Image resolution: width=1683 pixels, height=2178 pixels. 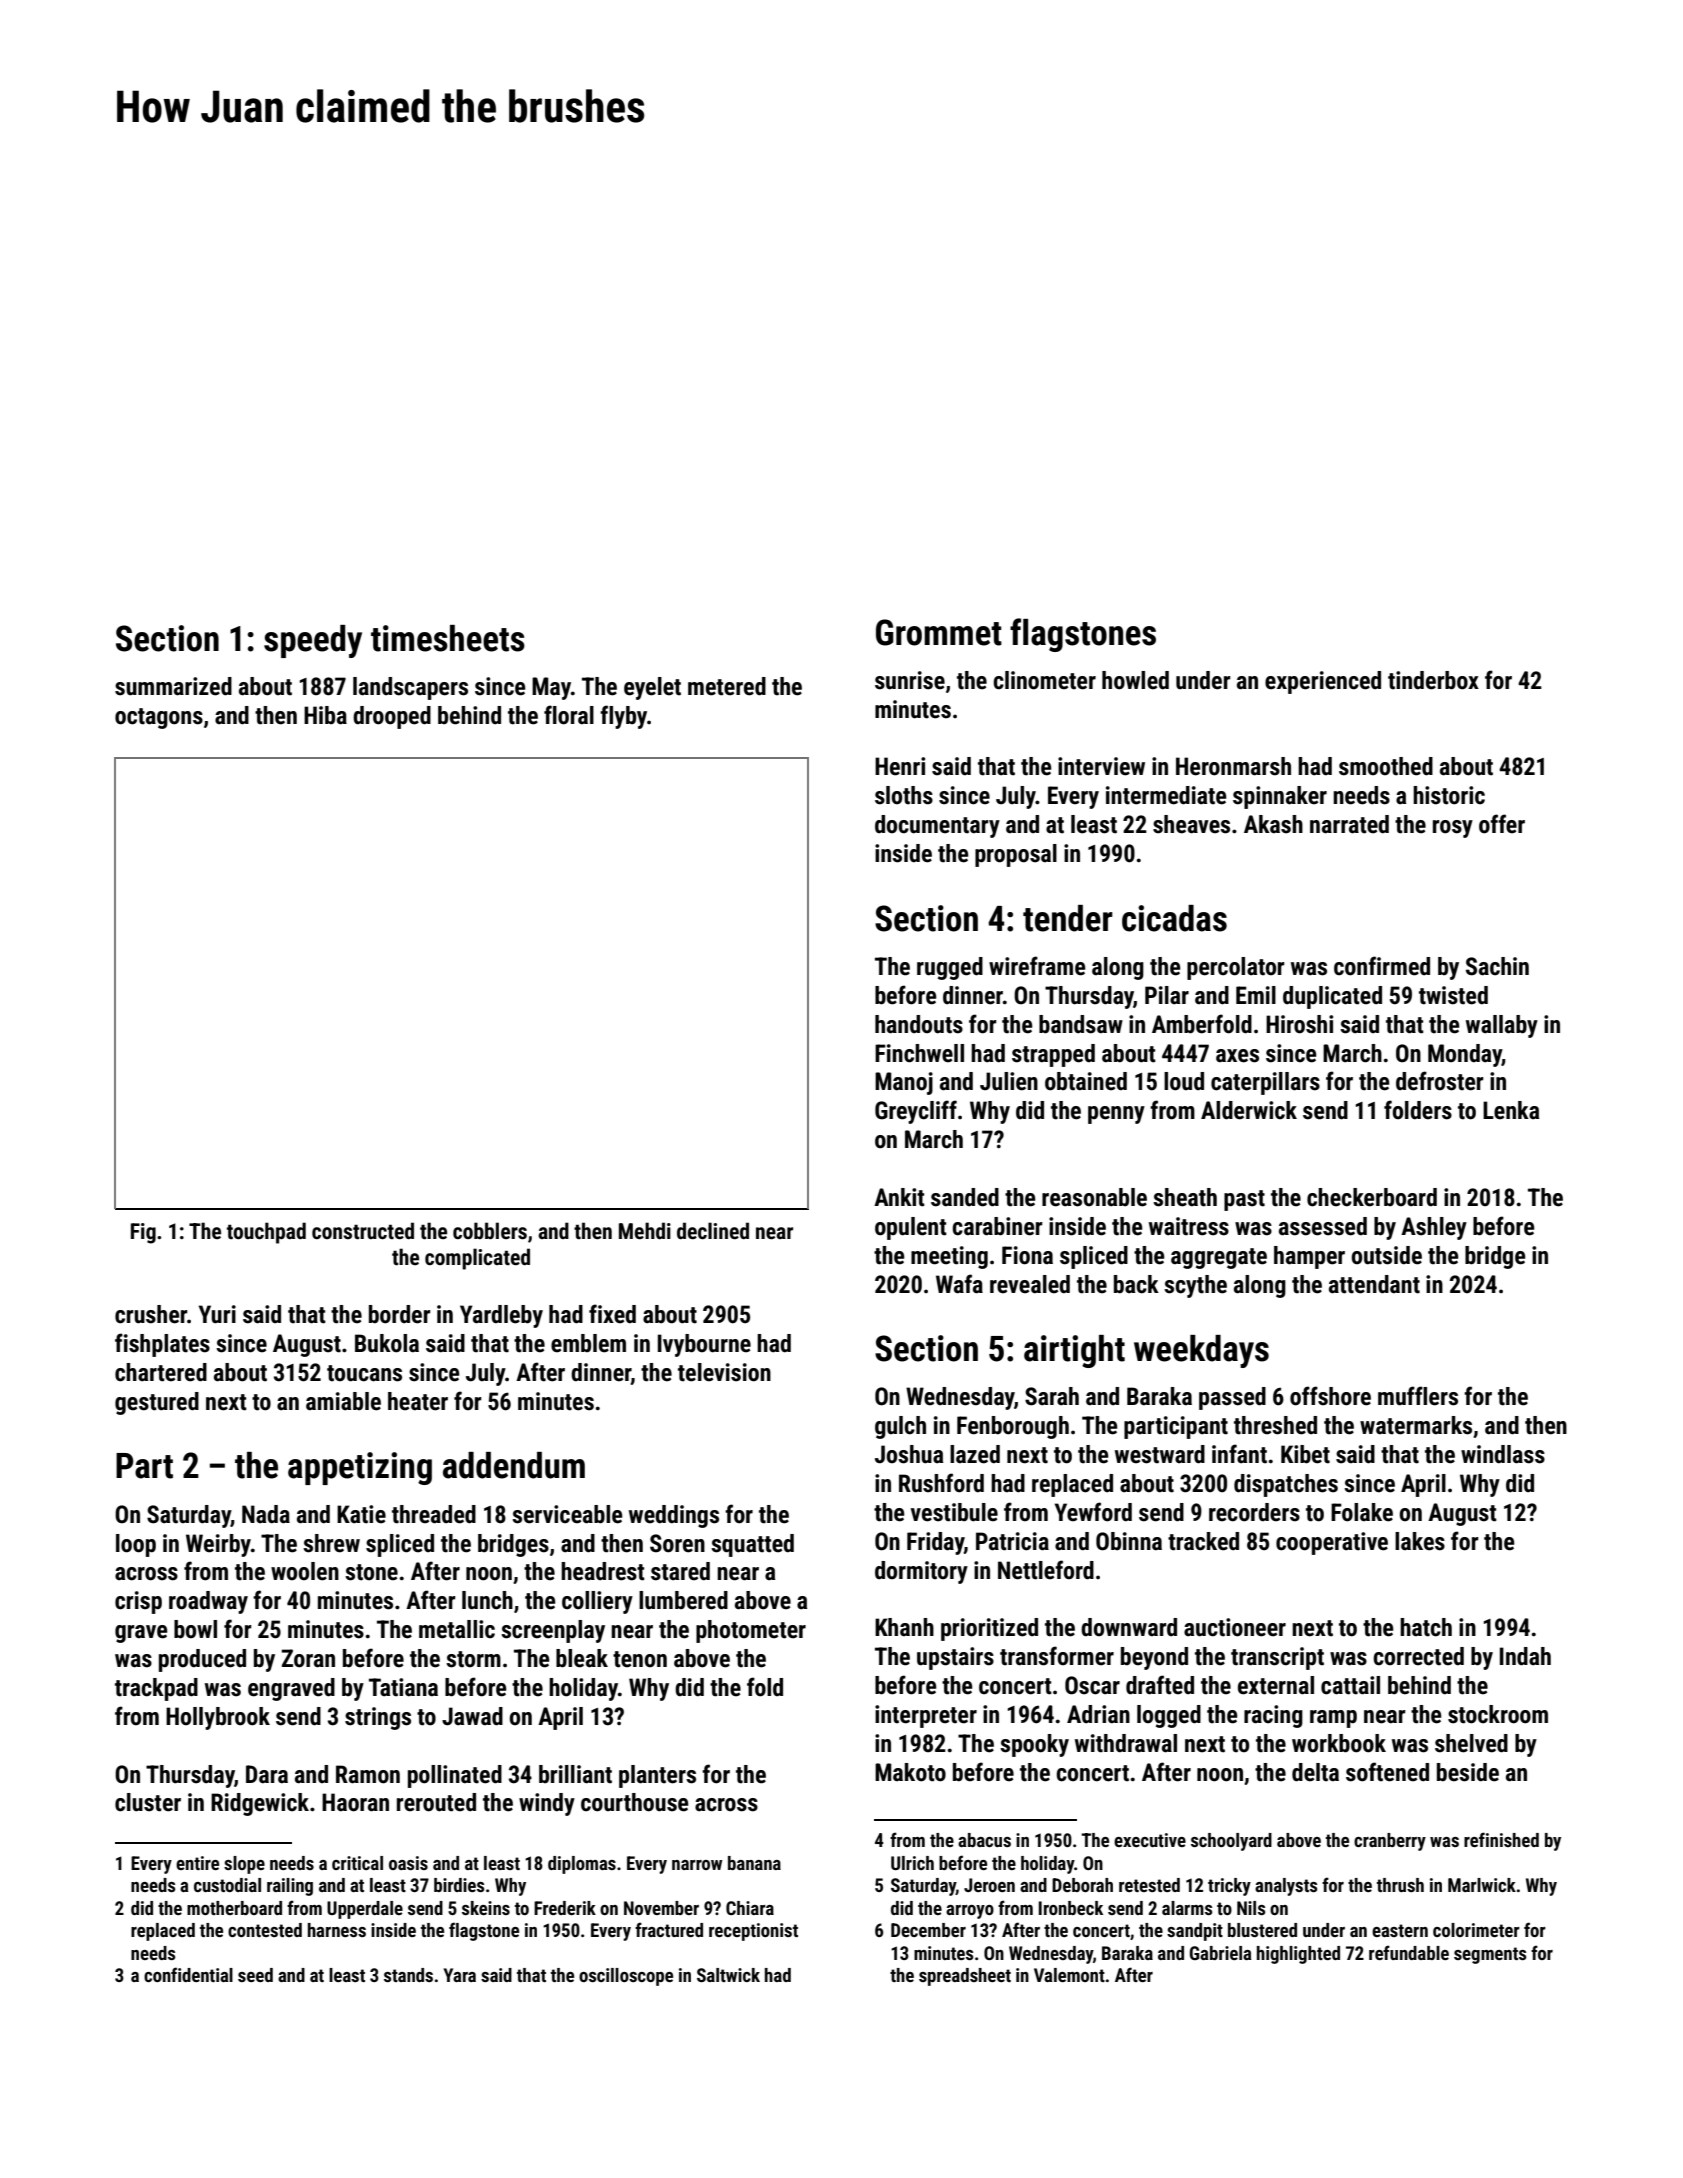 I want to click on speedy, so click(x=313, y=641).
